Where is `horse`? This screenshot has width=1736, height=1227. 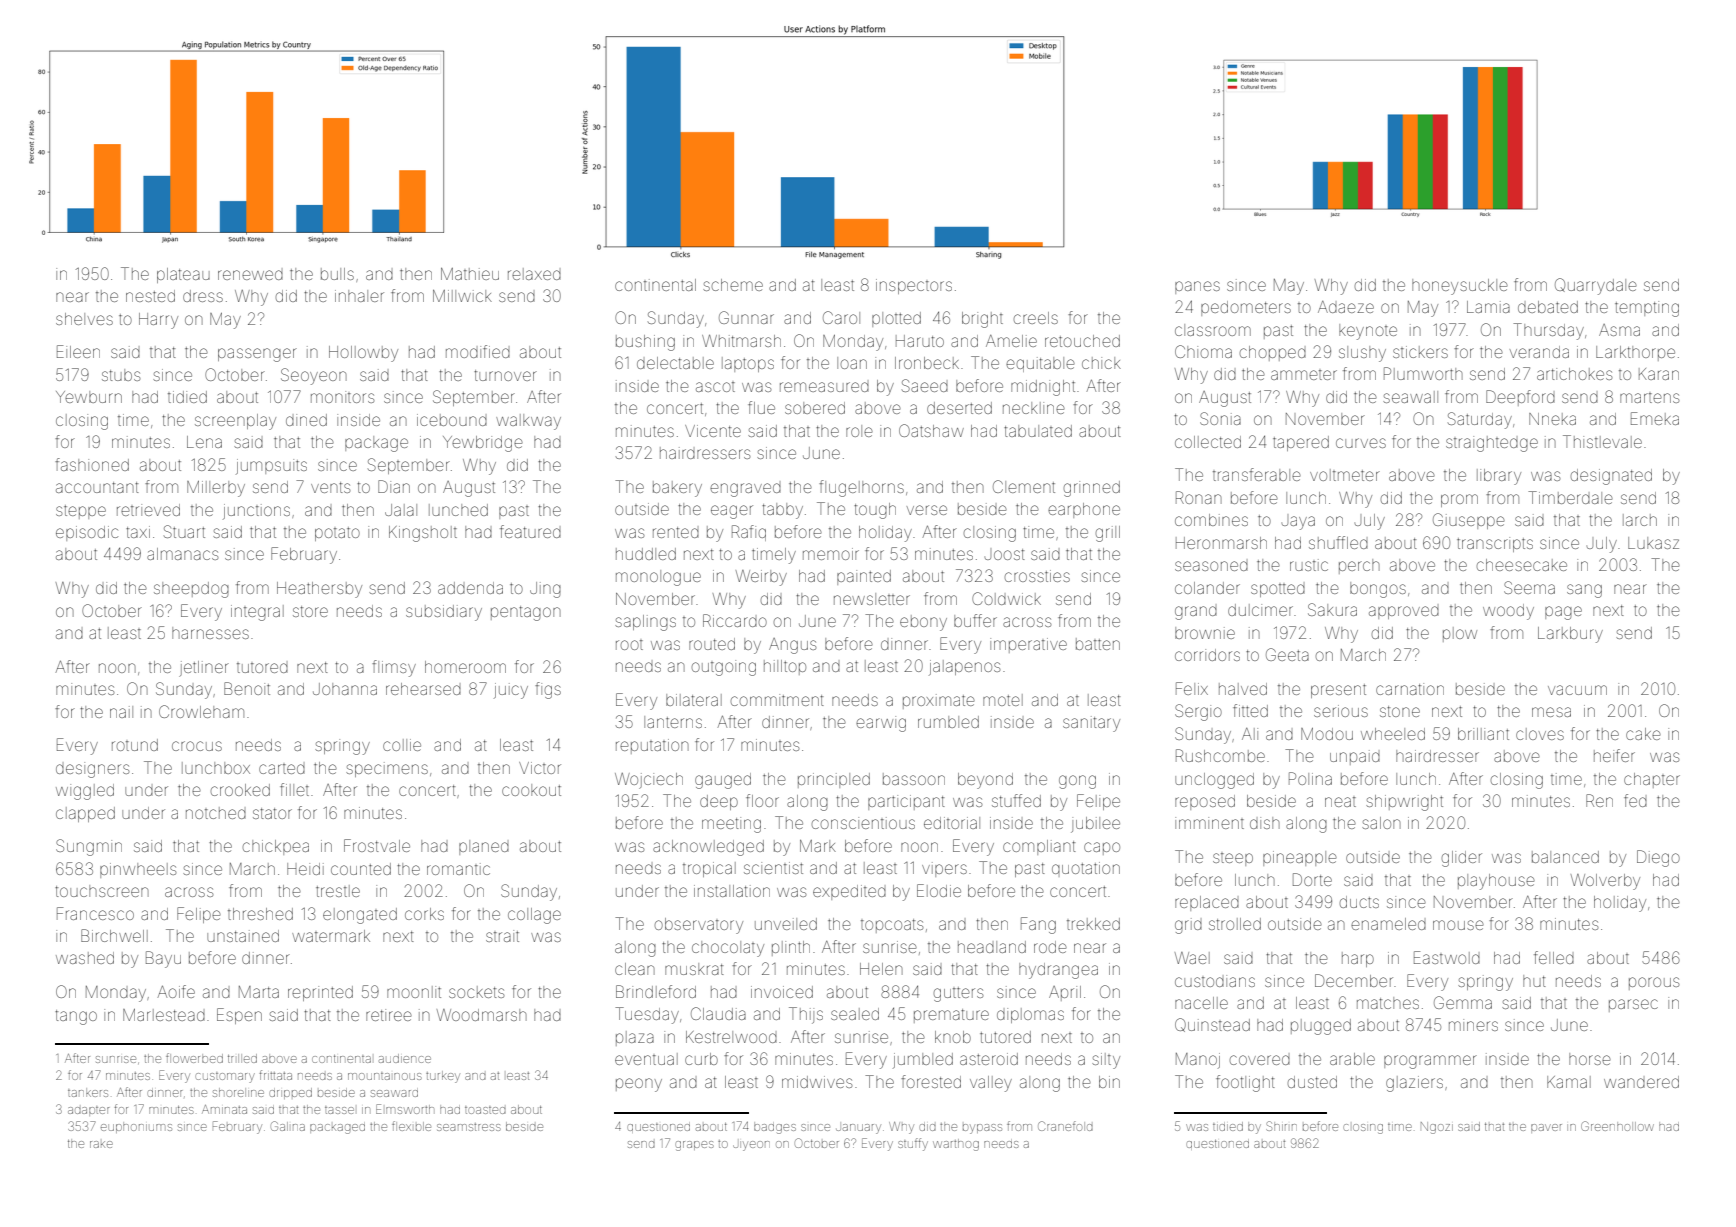 horse is located at coordinates (1590, 1059).
